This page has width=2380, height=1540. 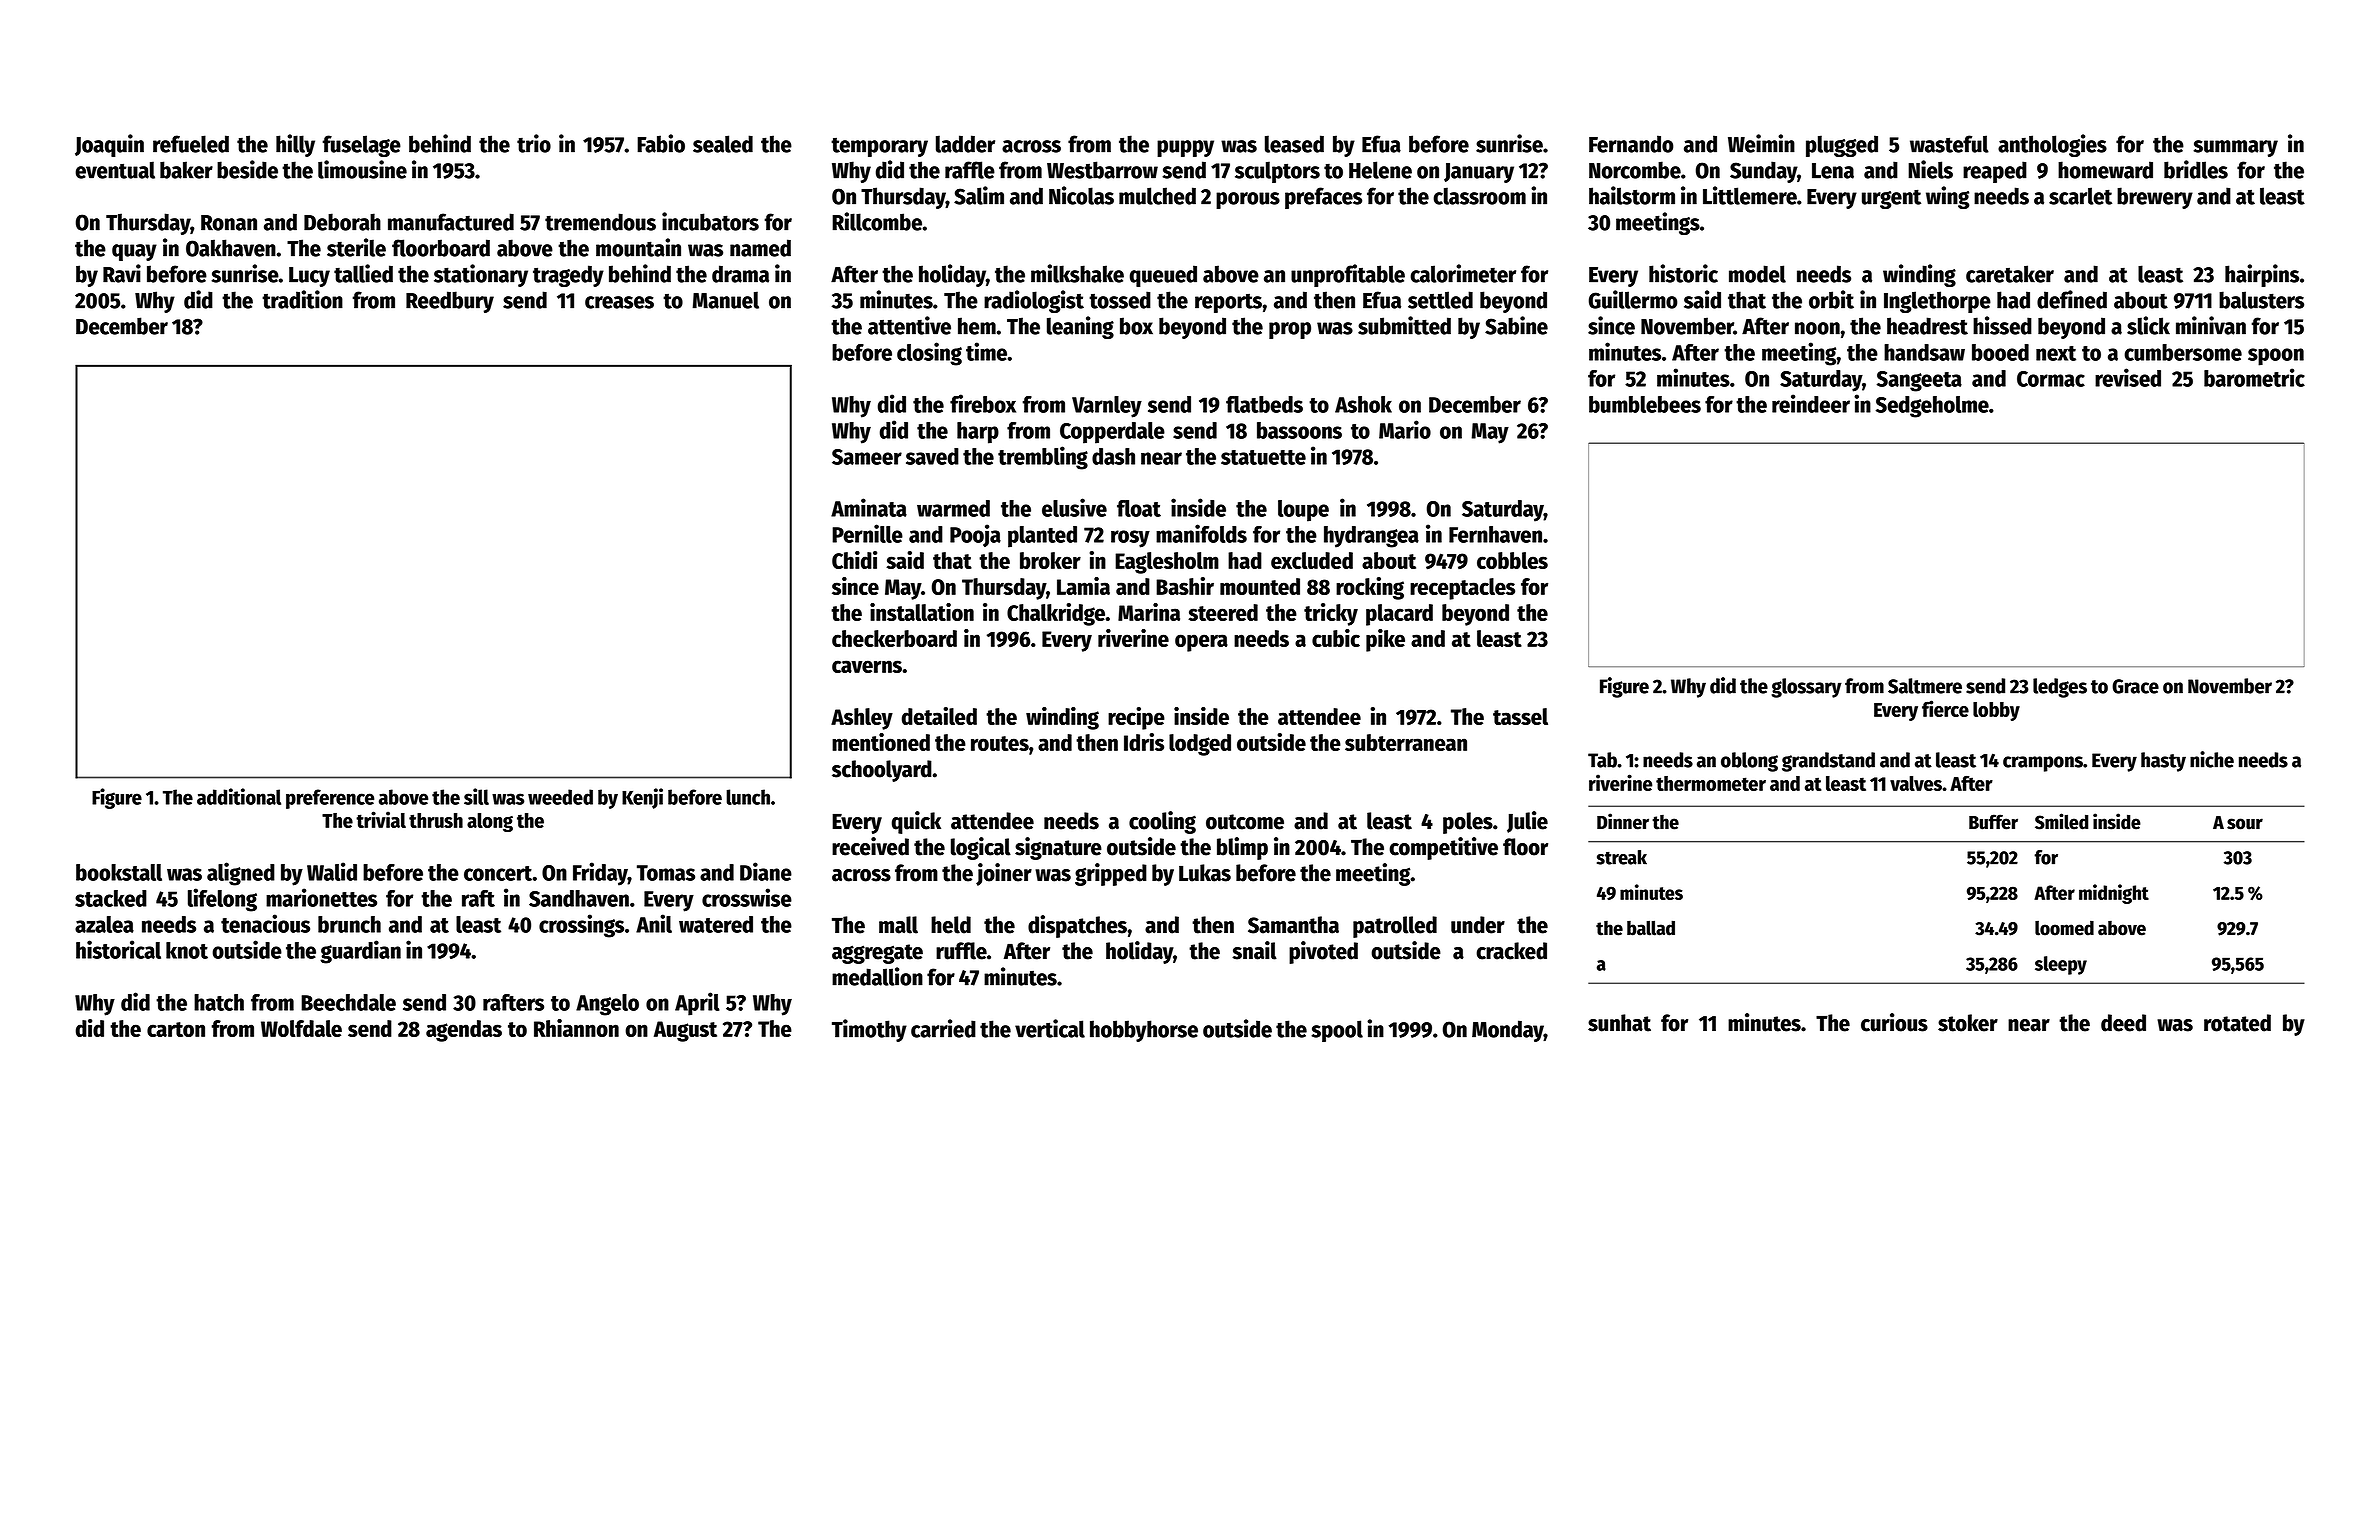 I want to click on saved, so click(x=932, y=456).
